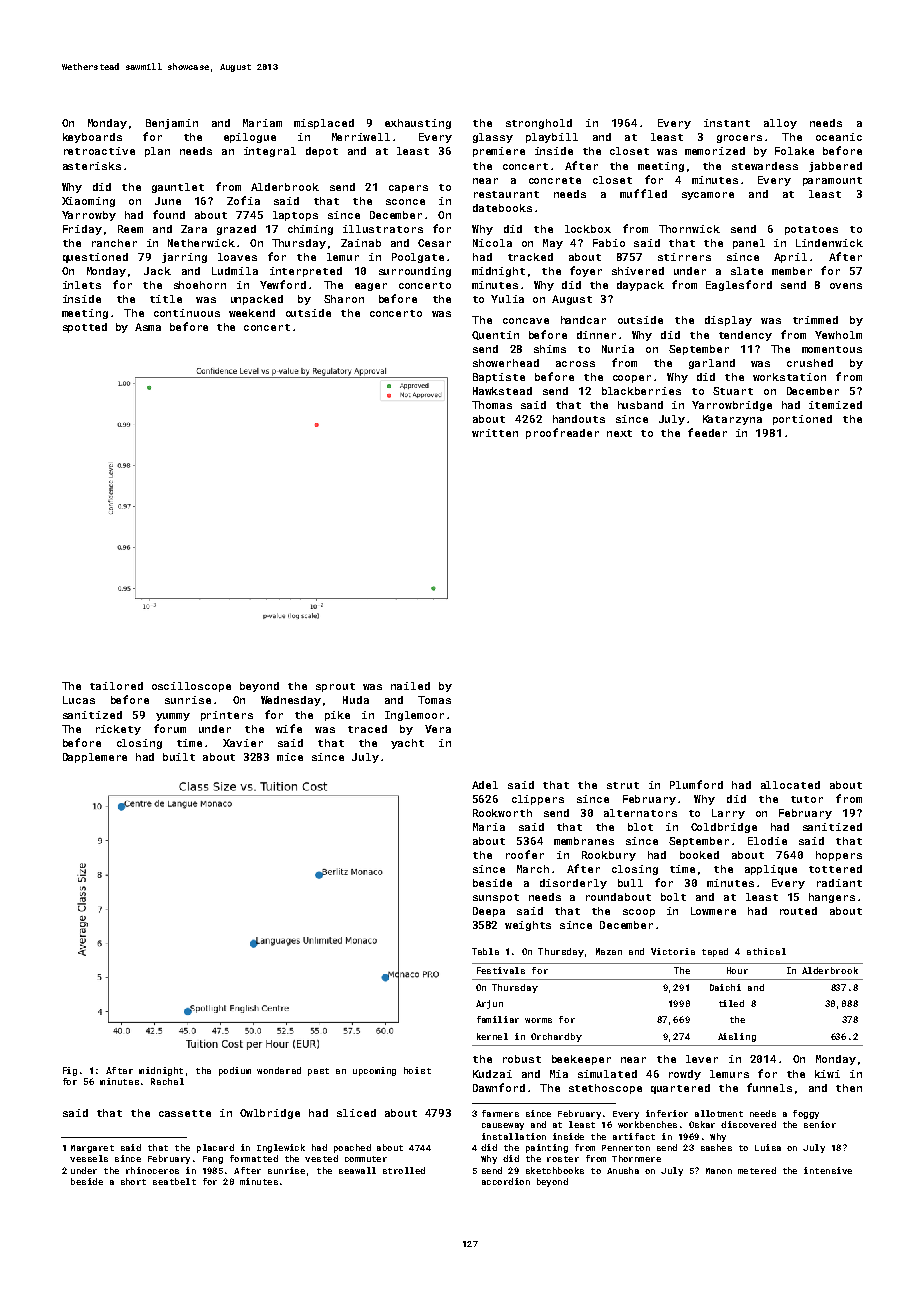  What do you see at coordinates (780, 124) in the screenshot?
I see `alloy` at bounding box center [780, 124].
